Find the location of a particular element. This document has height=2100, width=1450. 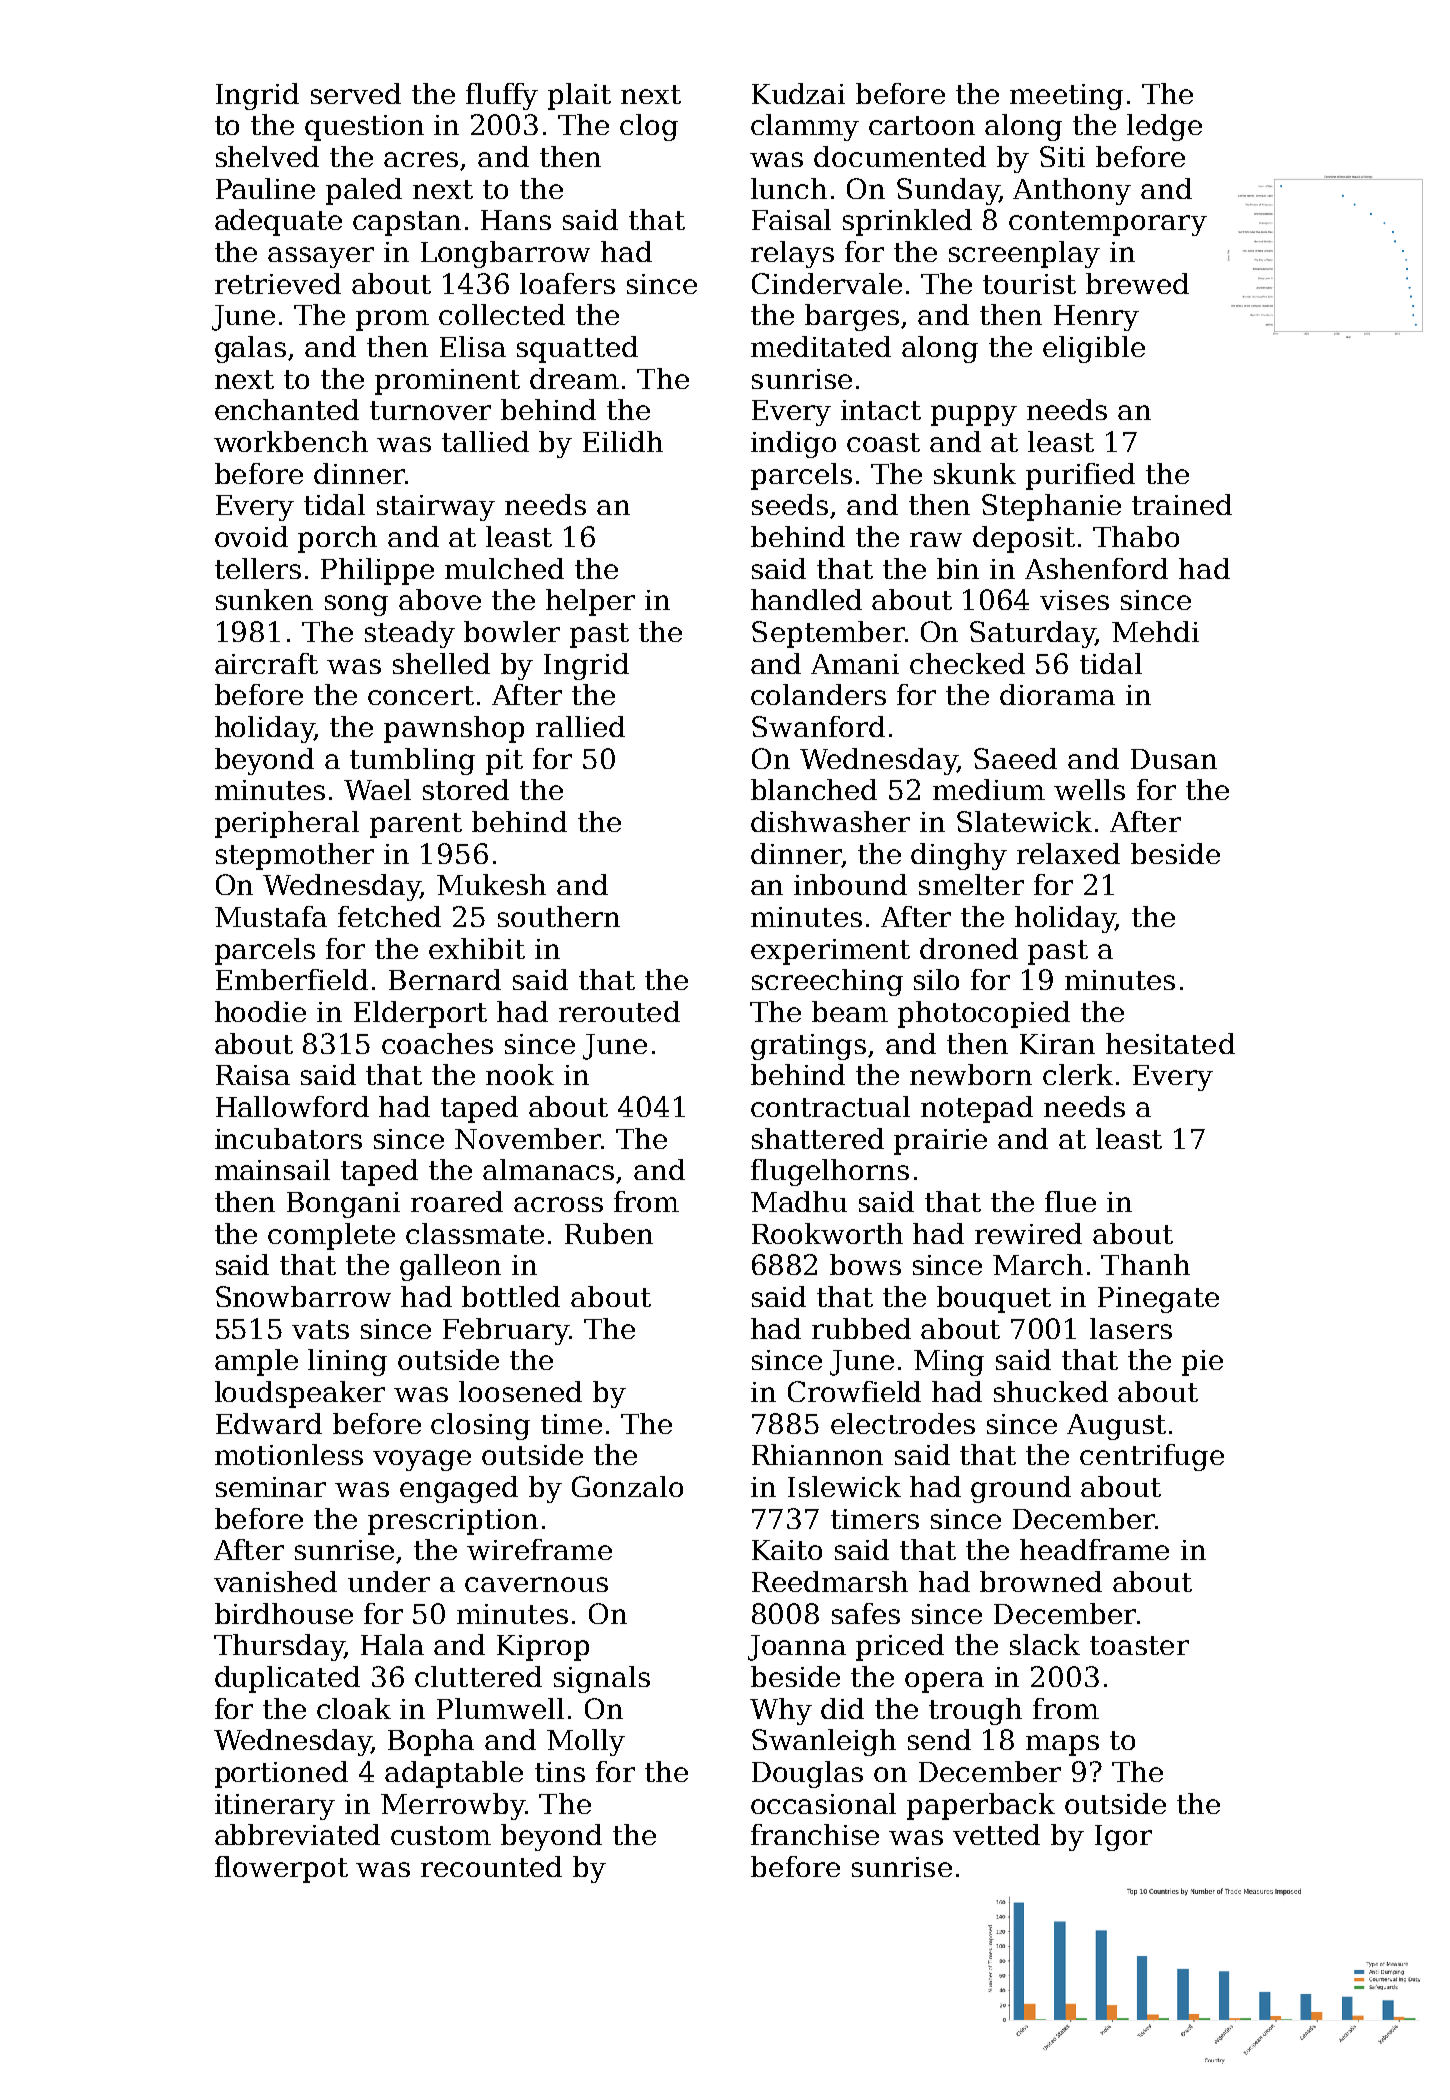

custom is located at coordinates (441, 1835).
